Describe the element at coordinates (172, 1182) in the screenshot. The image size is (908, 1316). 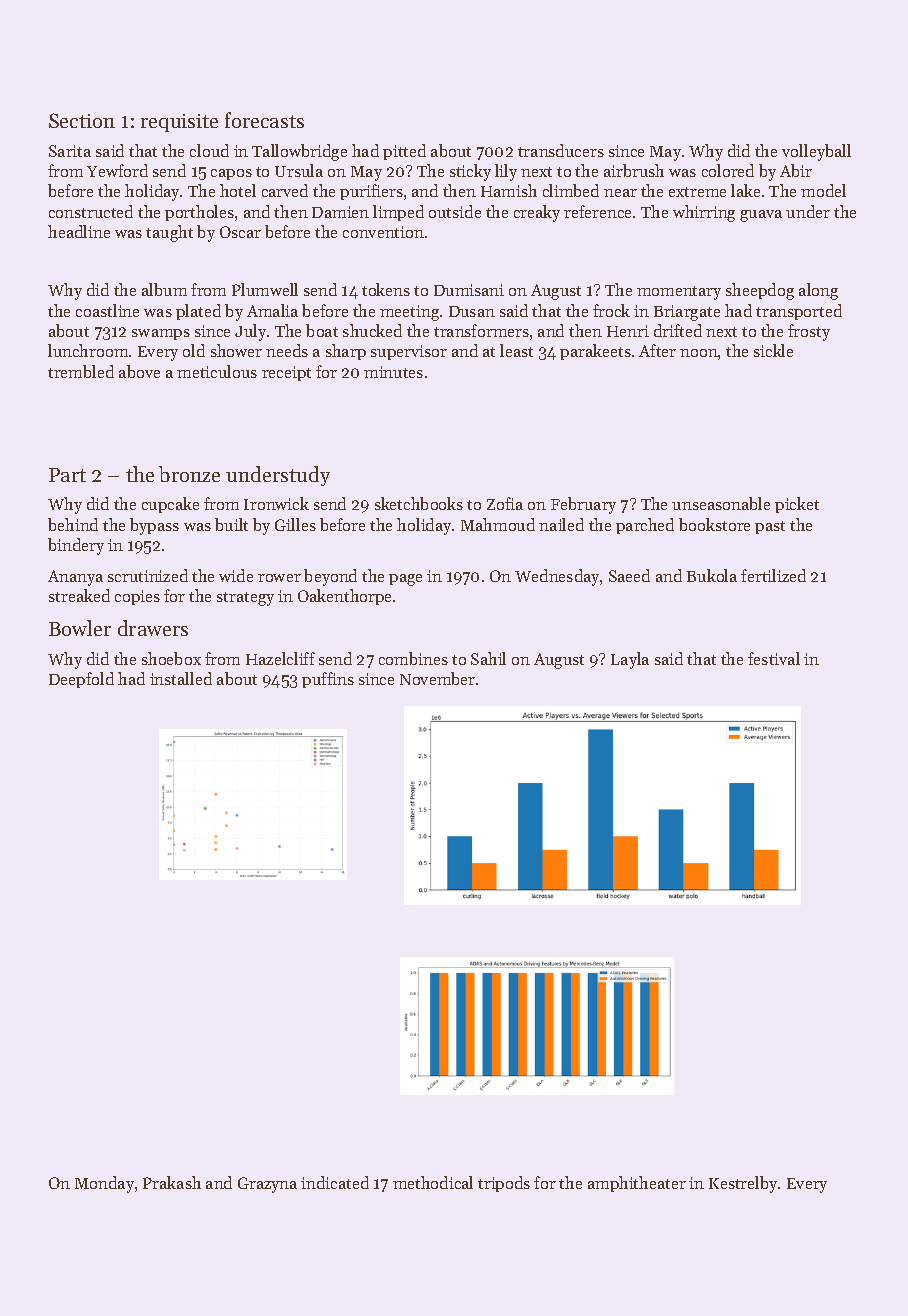
I see `Prakash` at that location.
